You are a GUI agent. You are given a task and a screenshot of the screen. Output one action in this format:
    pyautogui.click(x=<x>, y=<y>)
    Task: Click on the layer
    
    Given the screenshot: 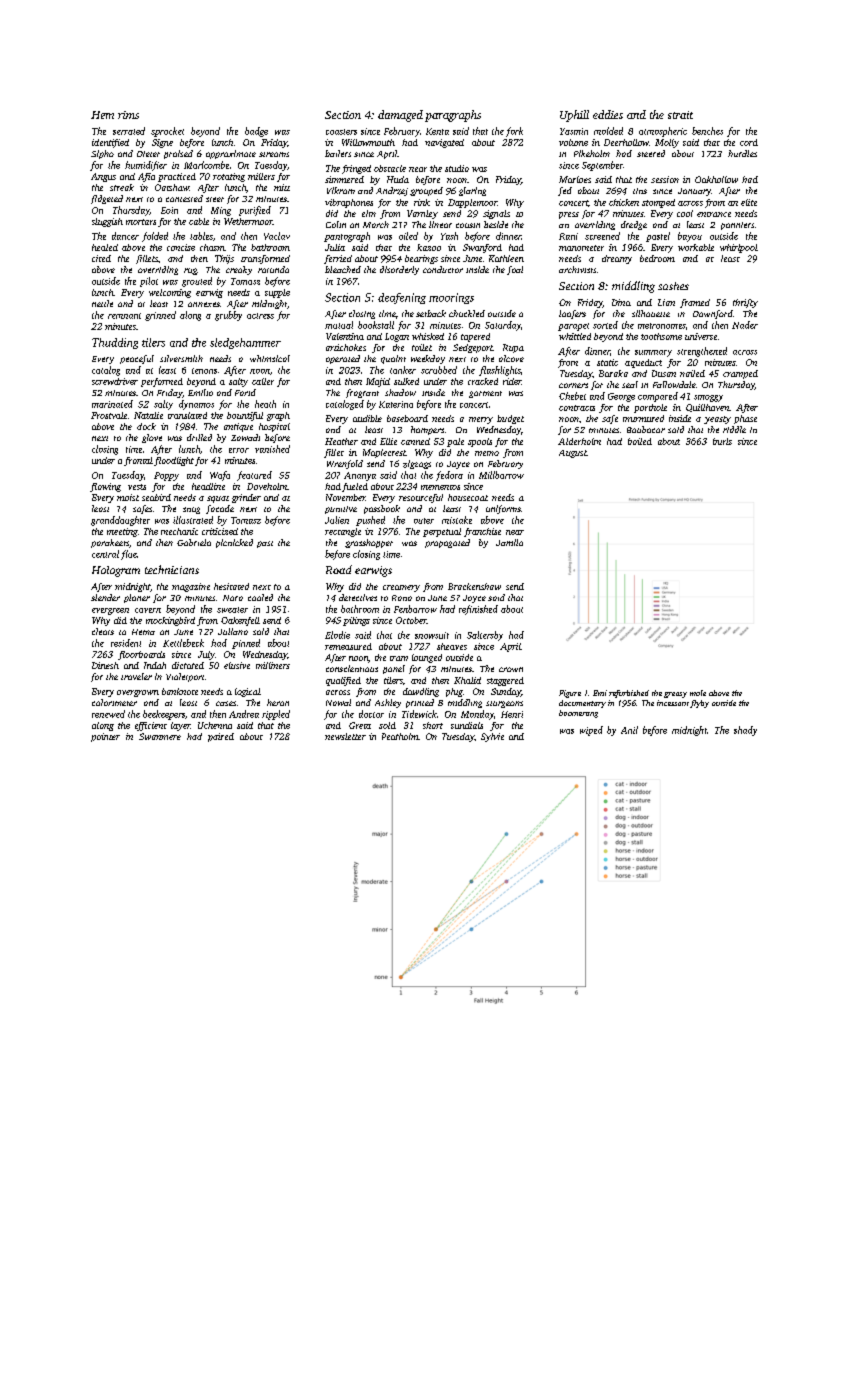 What is the action you would take?
    pyautogui.click(x=181, y=726)
